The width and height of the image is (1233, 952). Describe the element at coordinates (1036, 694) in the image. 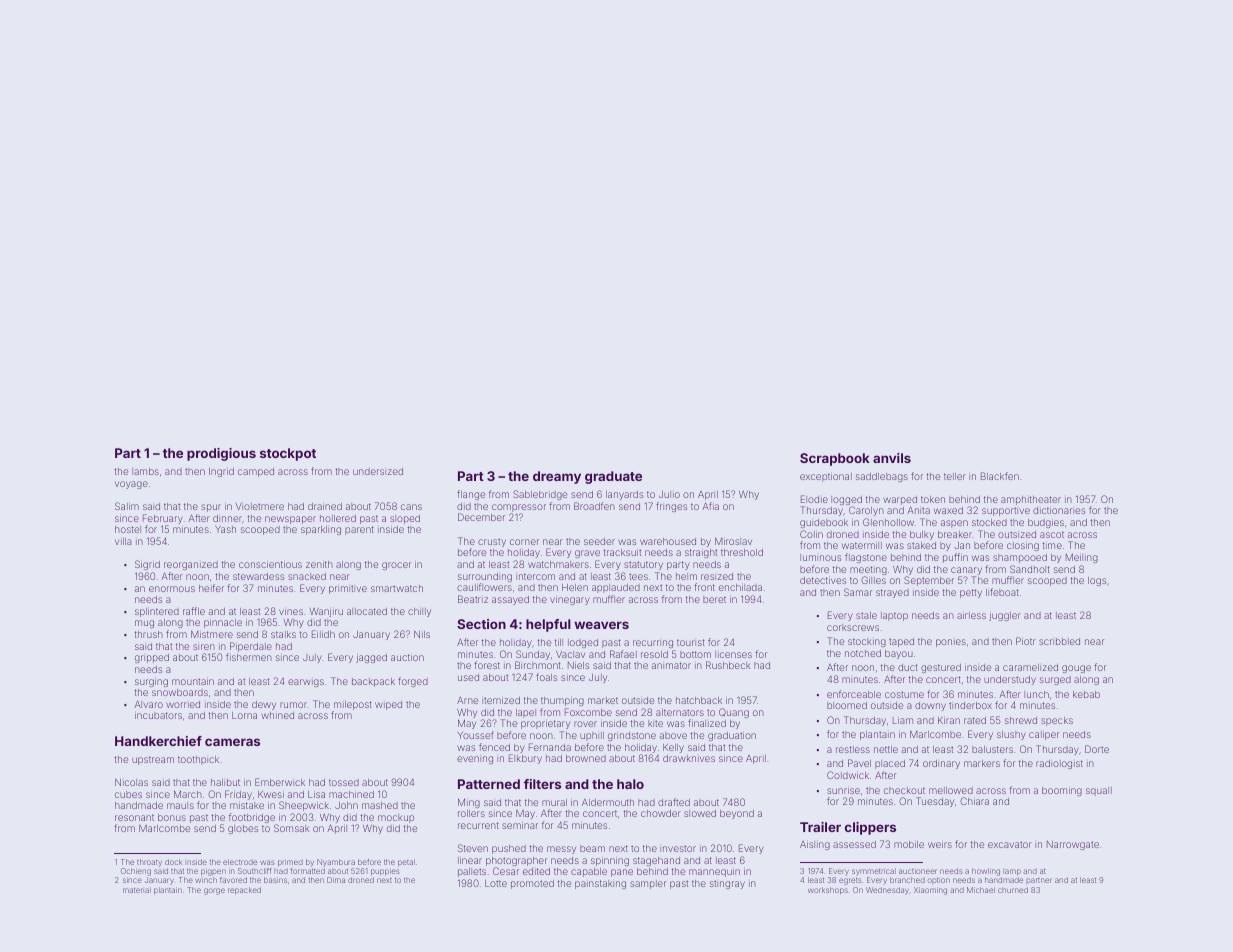

I see `lunch` at that location.
